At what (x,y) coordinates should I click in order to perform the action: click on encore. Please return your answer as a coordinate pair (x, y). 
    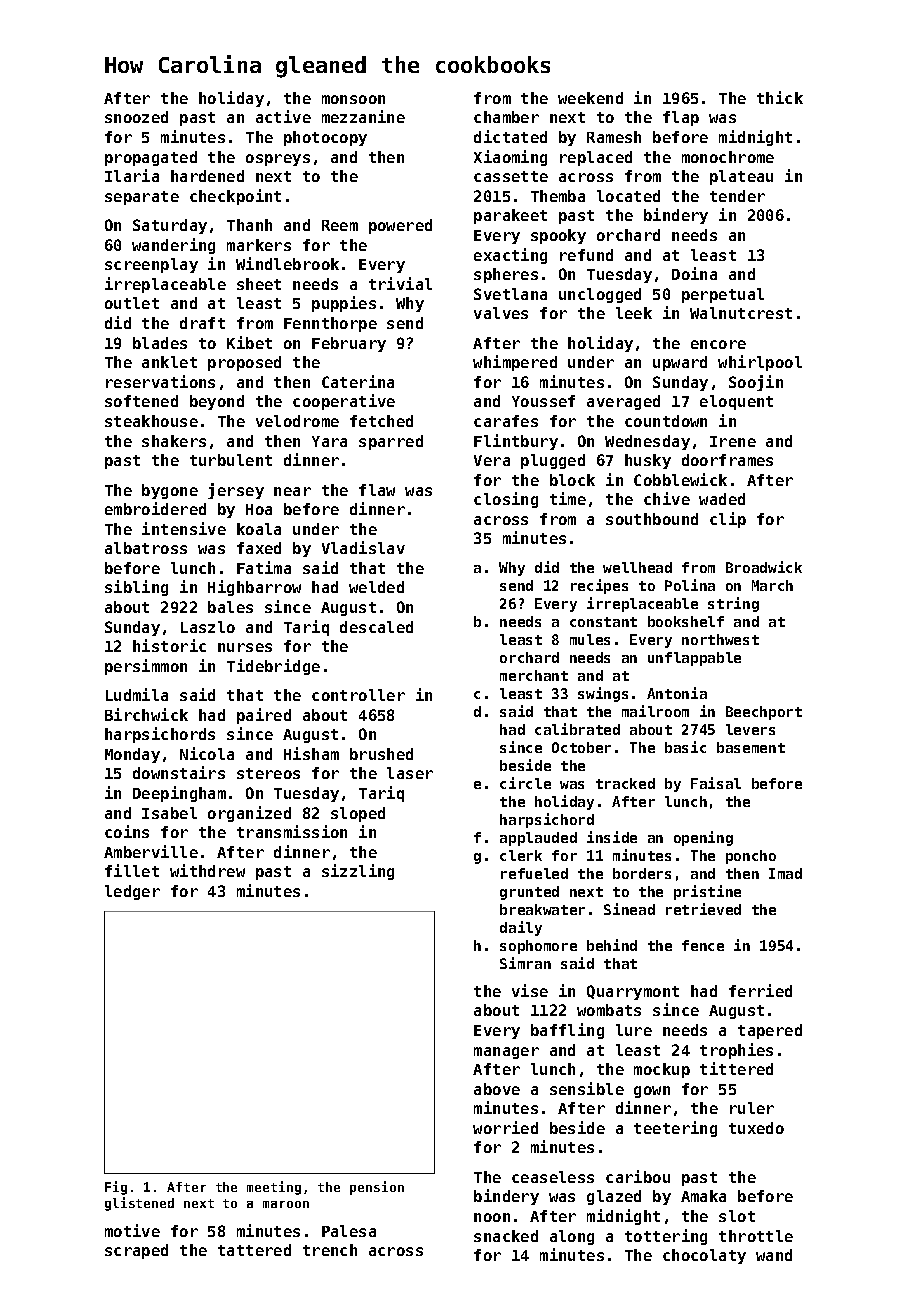
    Looking at the image, I should click on (718, 344).
